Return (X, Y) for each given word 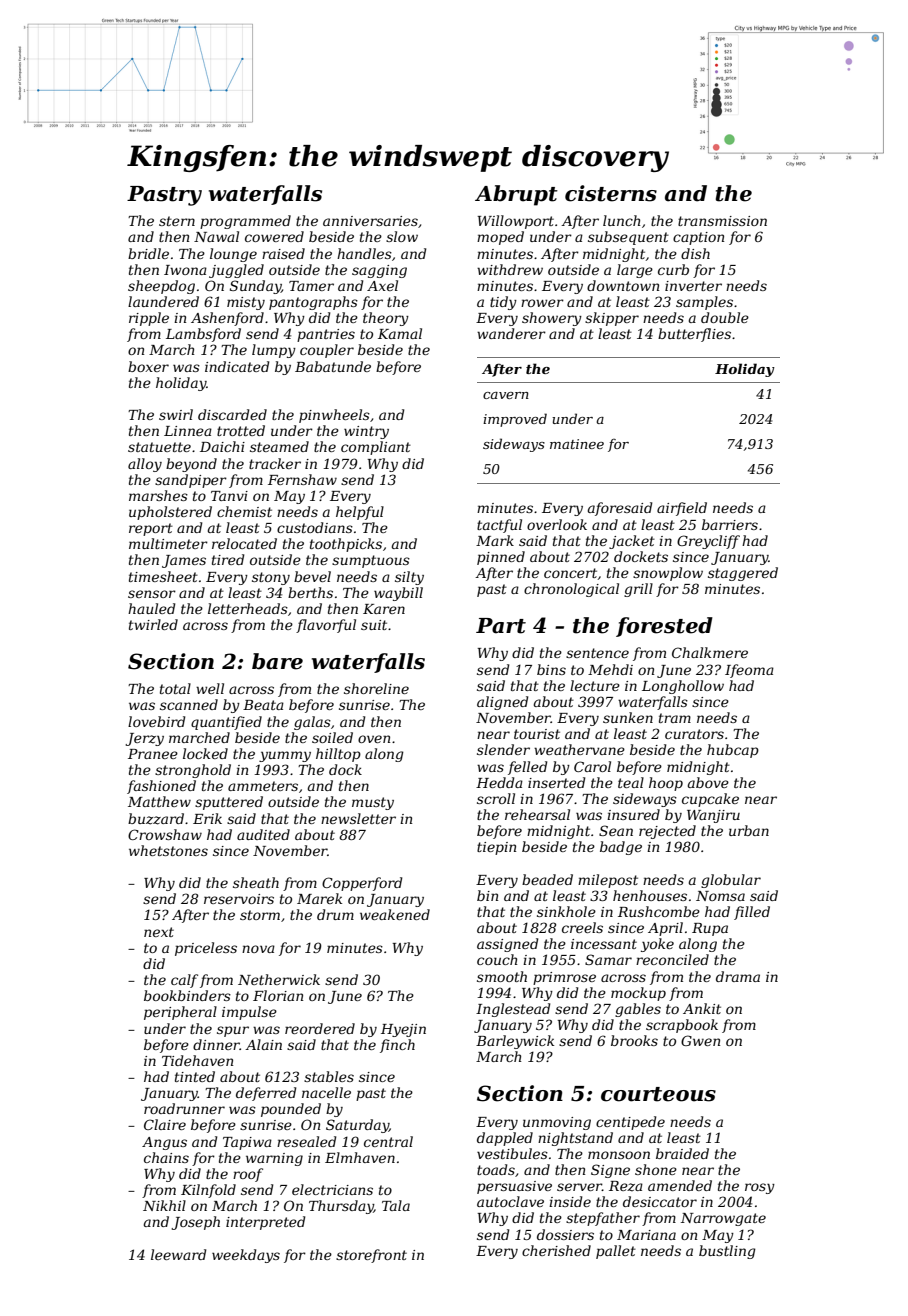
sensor (152, 594)
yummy (285, 756)
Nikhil (164, 1205)
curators (694, 734)
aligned (502, 703)
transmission (722, 221)
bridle (148, 253)
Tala (396, 1205)
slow (402, 236)
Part (501, 626)
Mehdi (610, 669)
